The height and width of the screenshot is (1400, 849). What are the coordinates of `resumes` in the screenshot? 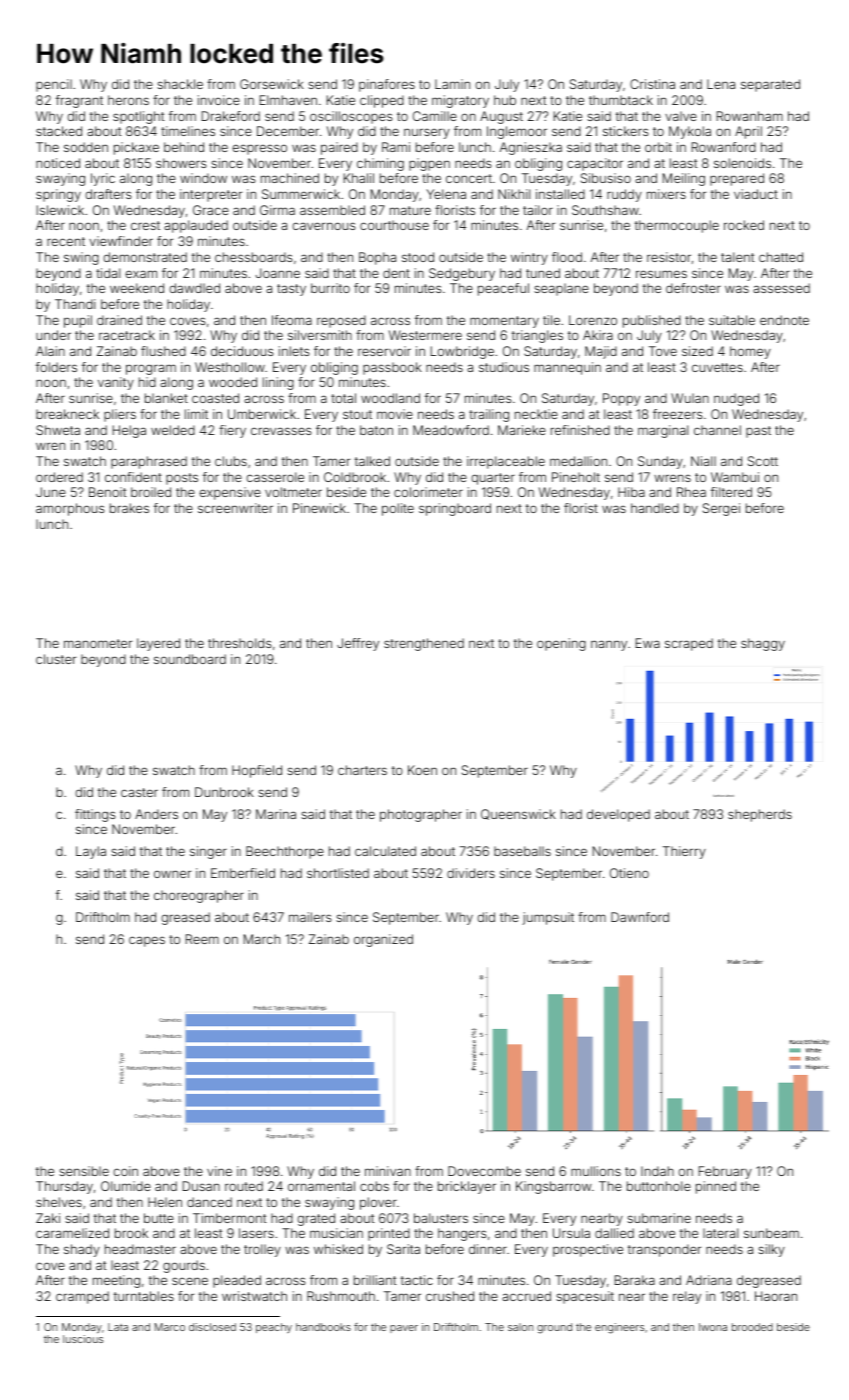 It's located at (661, 274).
